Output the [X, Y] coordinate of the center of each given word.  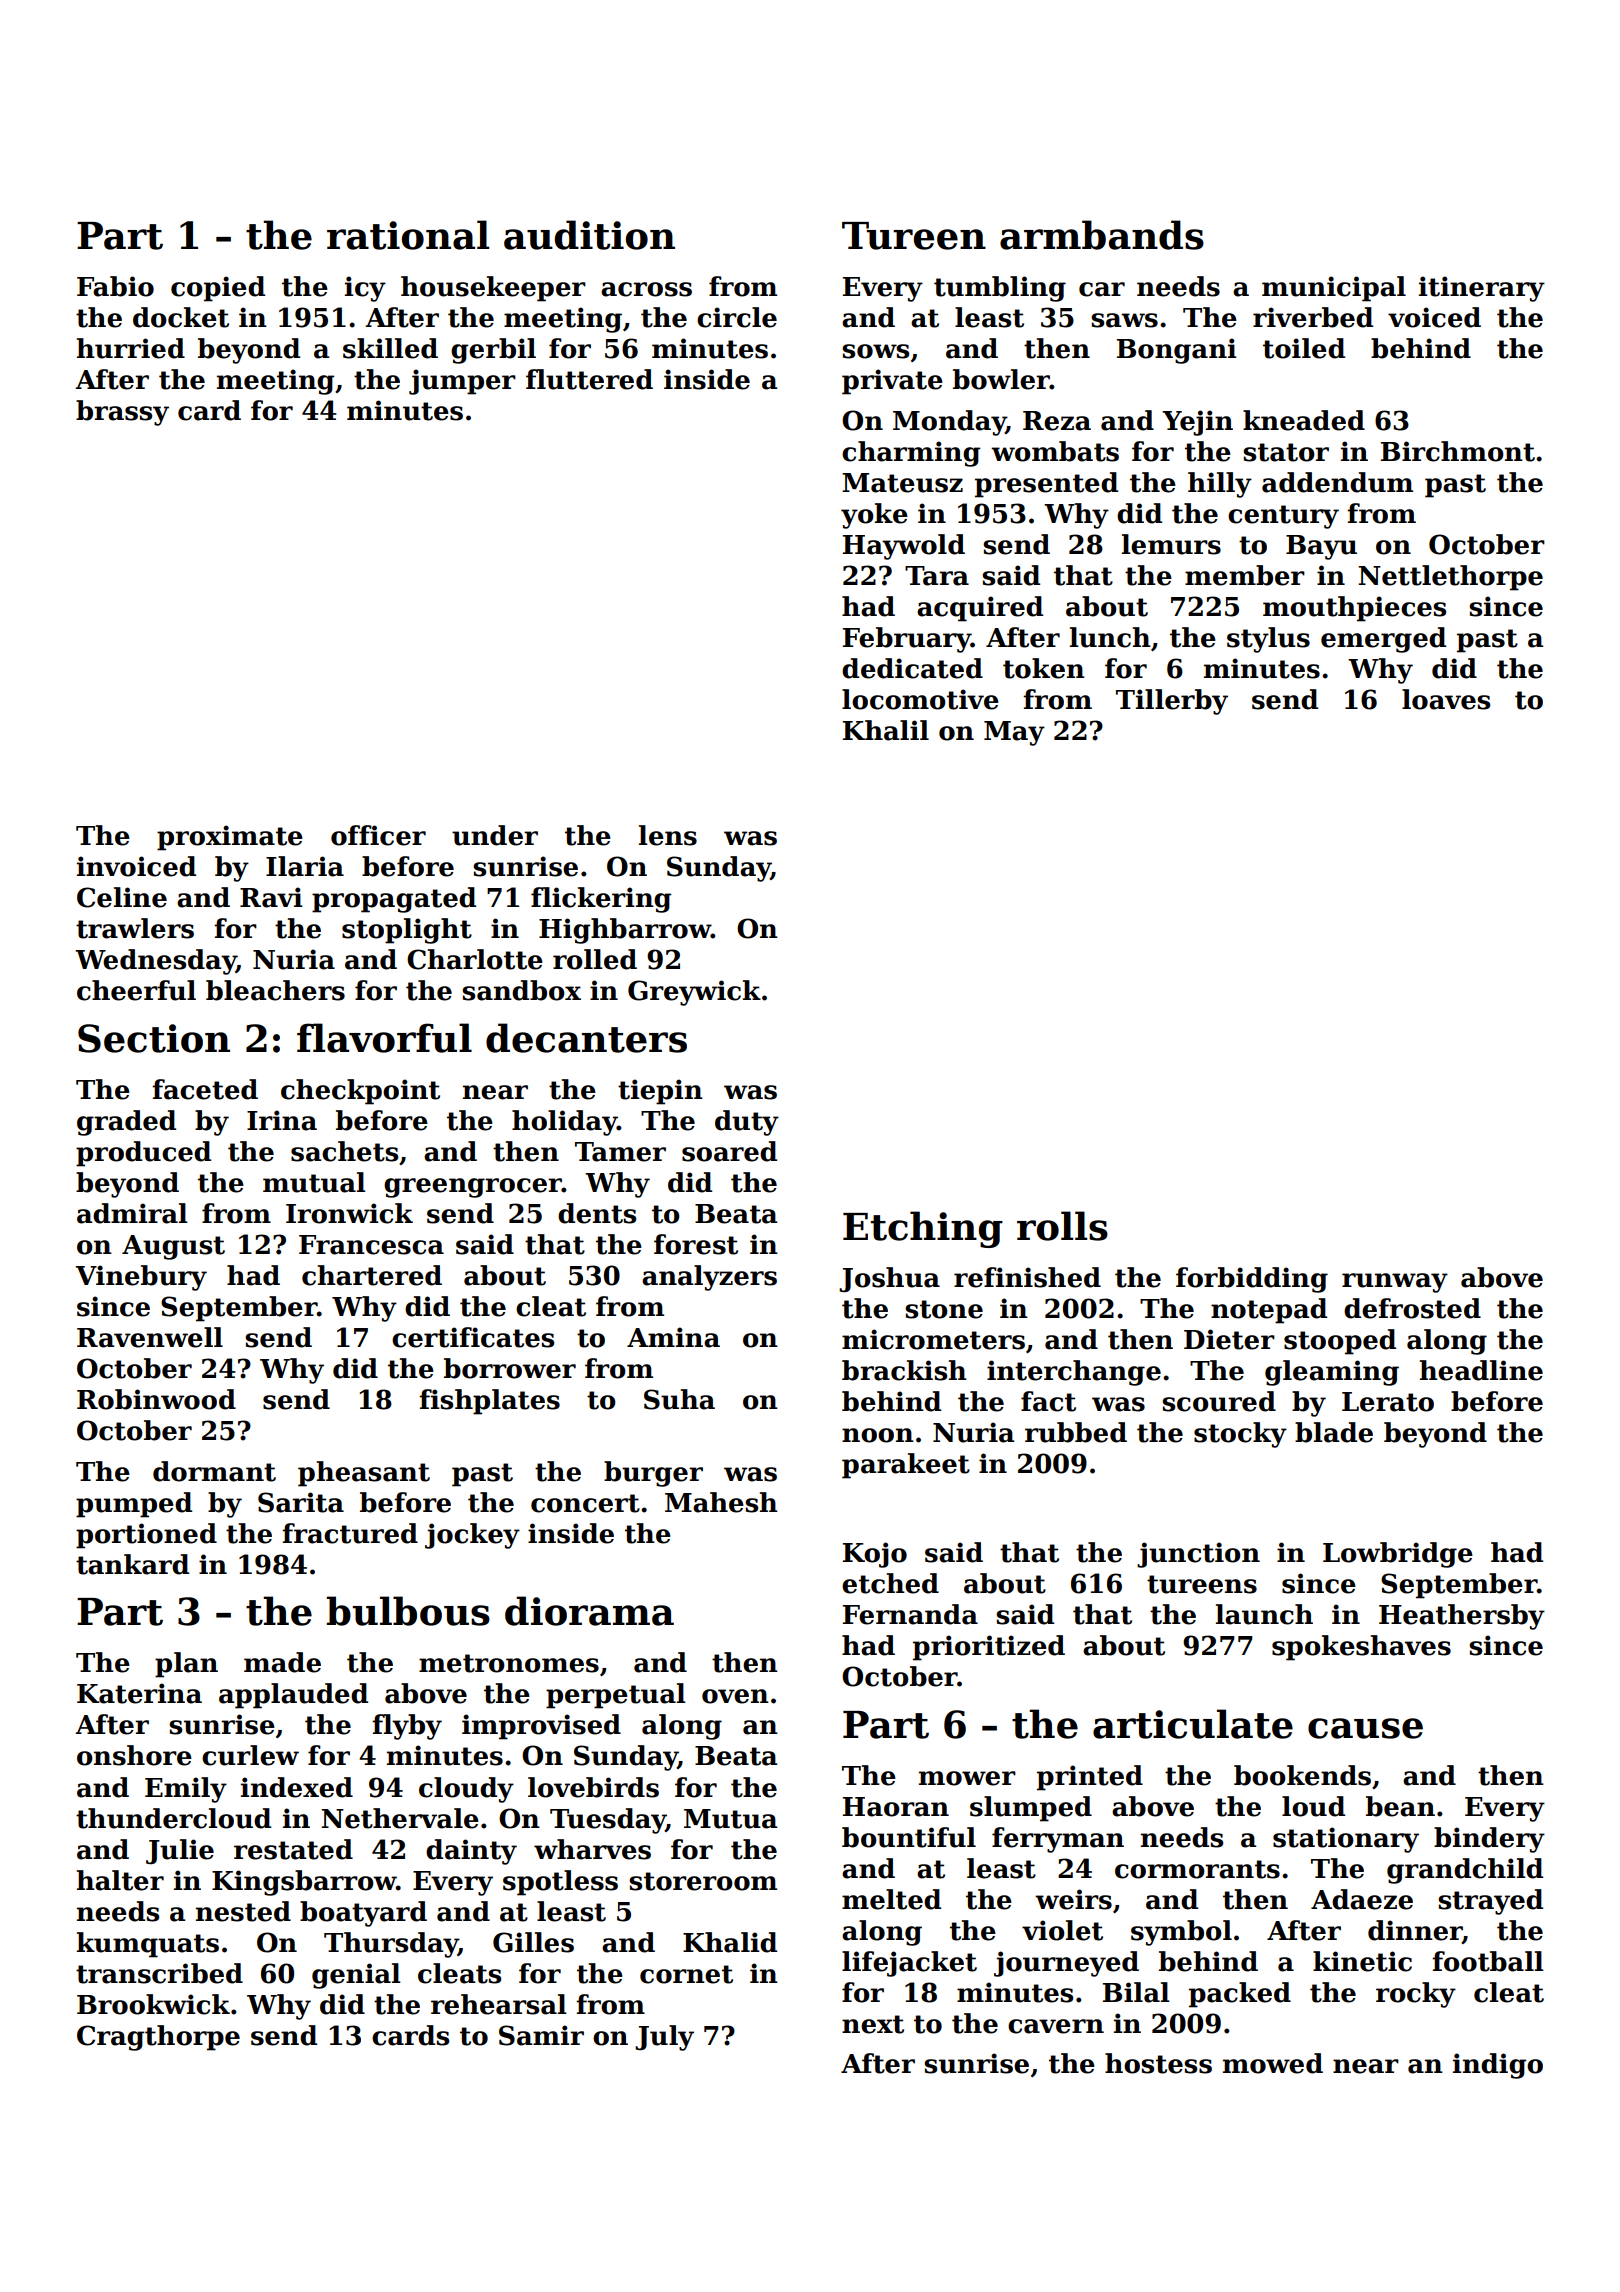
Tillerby [1172, 702]
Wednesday [155, 962]
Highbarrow [625, 931]
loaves [1446, 699]
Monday [949, 423]
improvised [541, 1727]
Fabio [115, 286]
